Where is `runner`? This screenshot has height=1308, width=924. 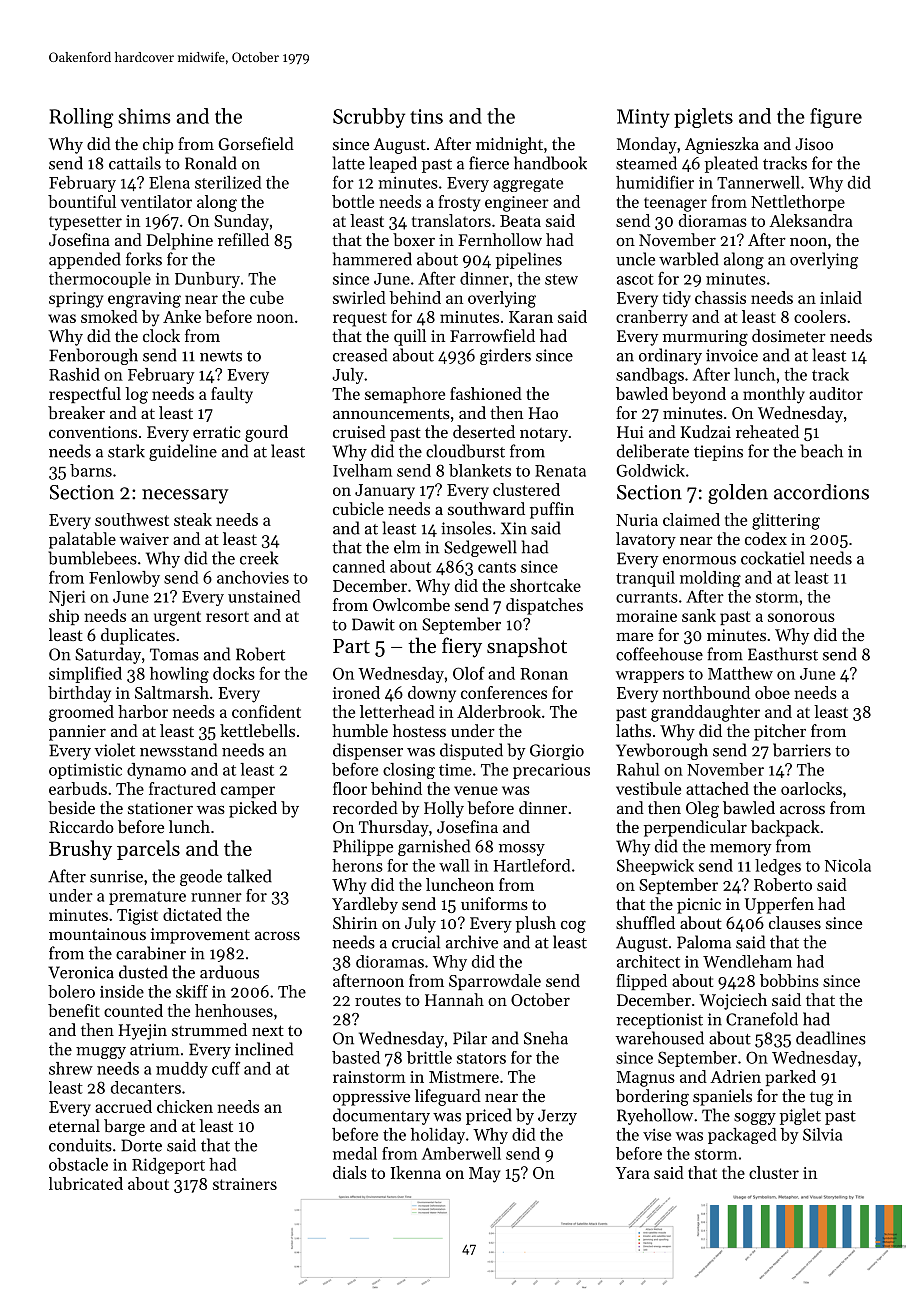 runner is located at coordinates (216, 897).
